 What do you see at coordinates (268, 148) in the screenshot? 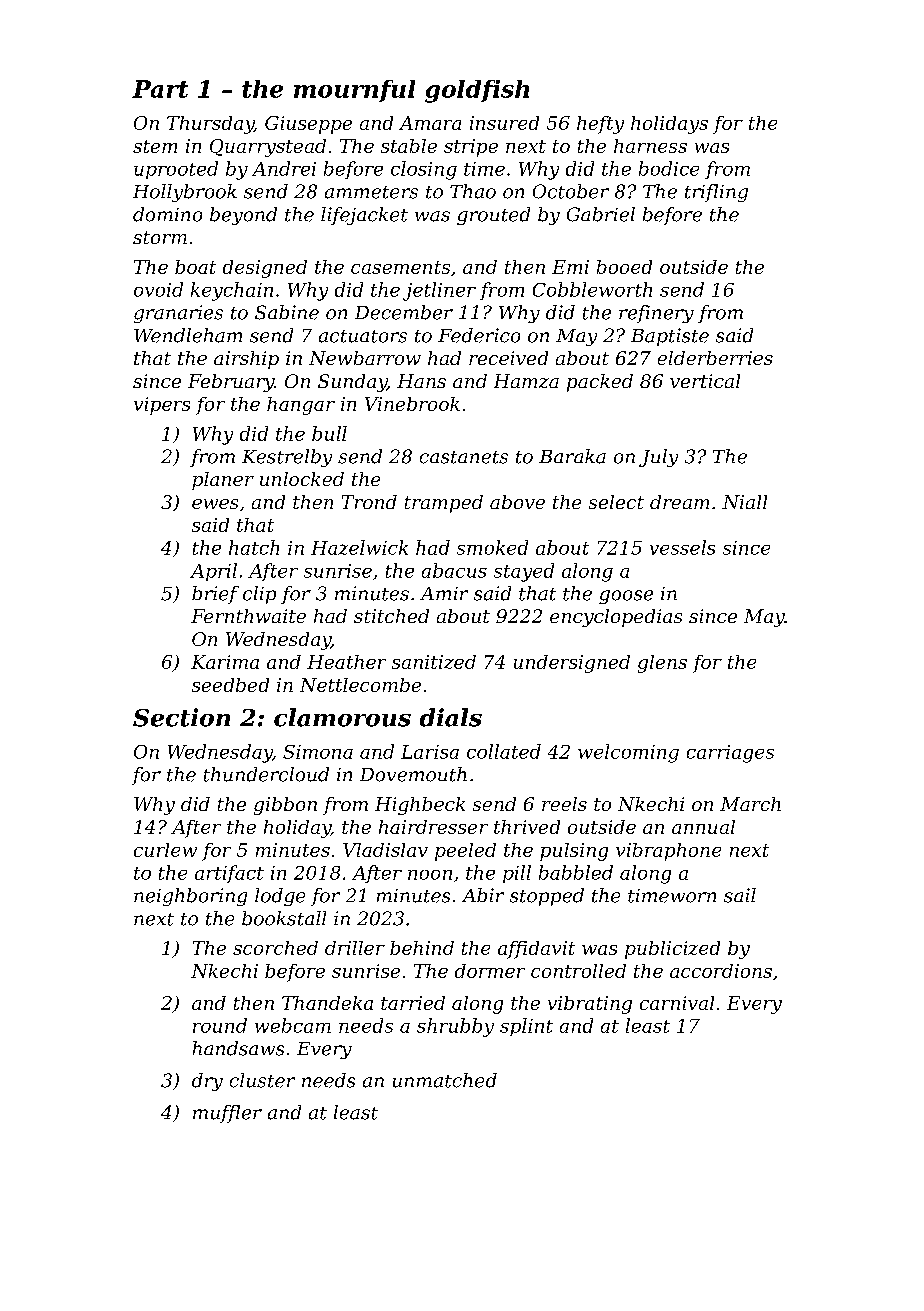
I see `Quarrystead` at bounding box center [268, 148].
